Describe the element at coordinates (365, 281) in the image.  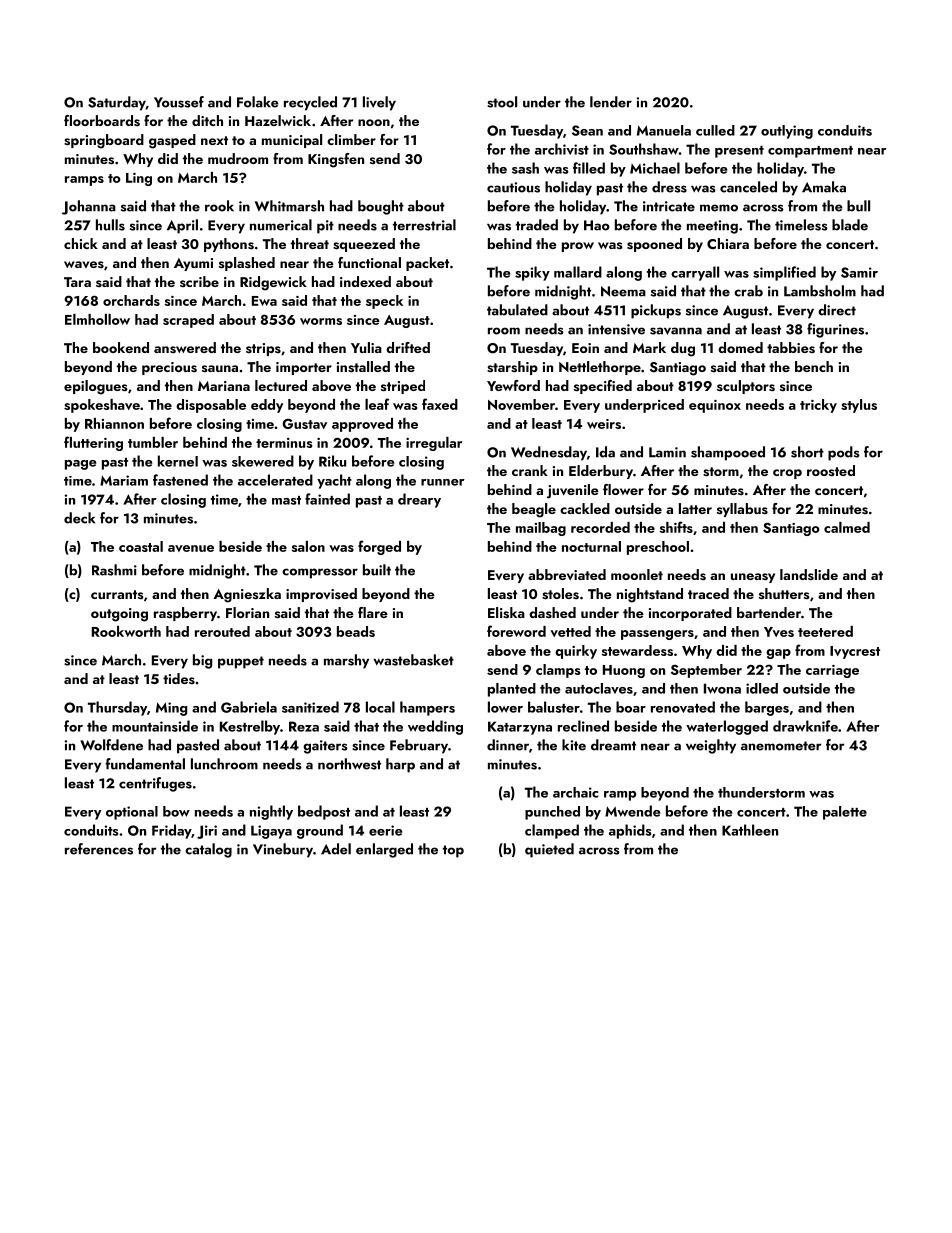
I see `indexed` at that location.
